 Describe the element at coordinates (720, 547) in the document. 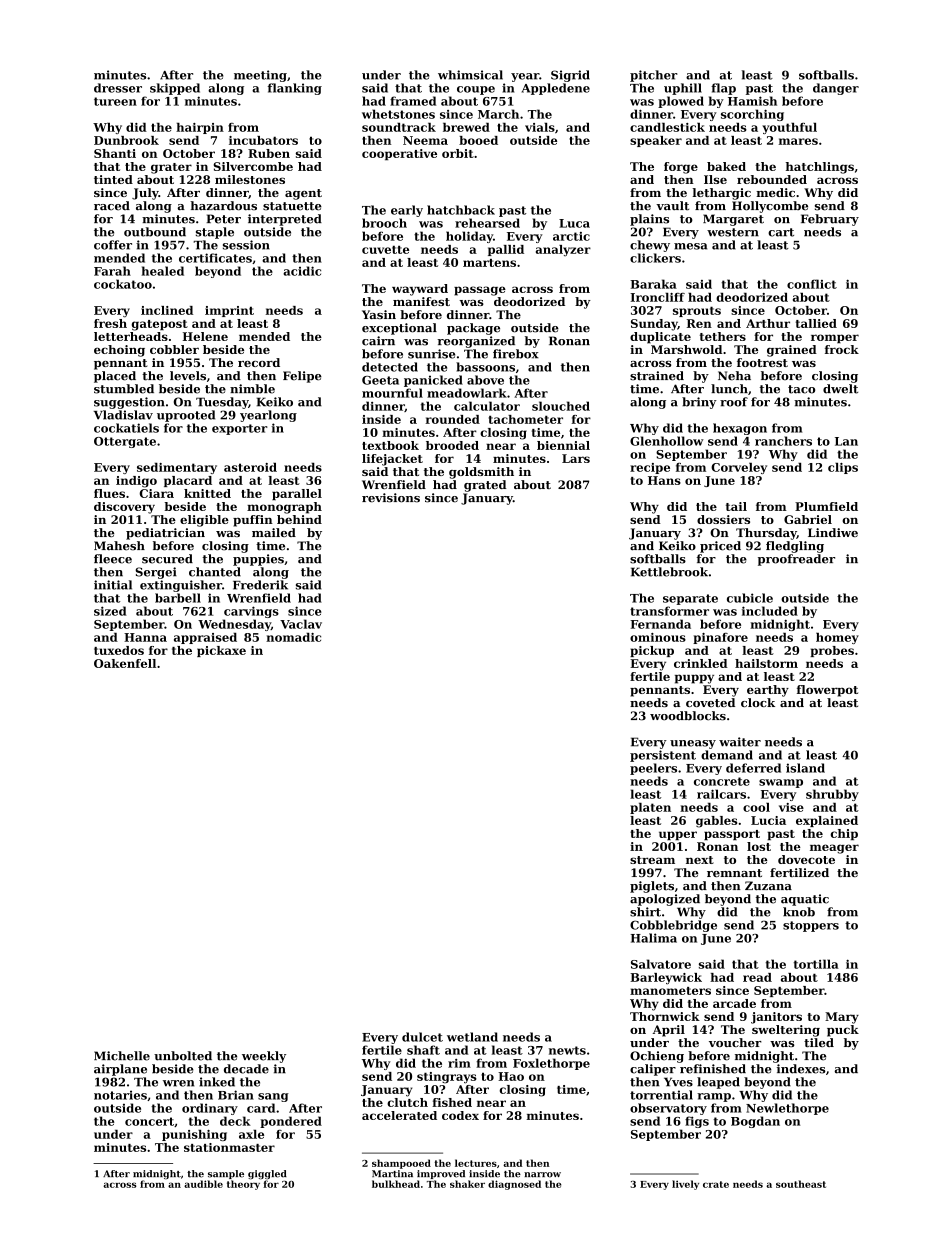

I see `priced` at that location.
